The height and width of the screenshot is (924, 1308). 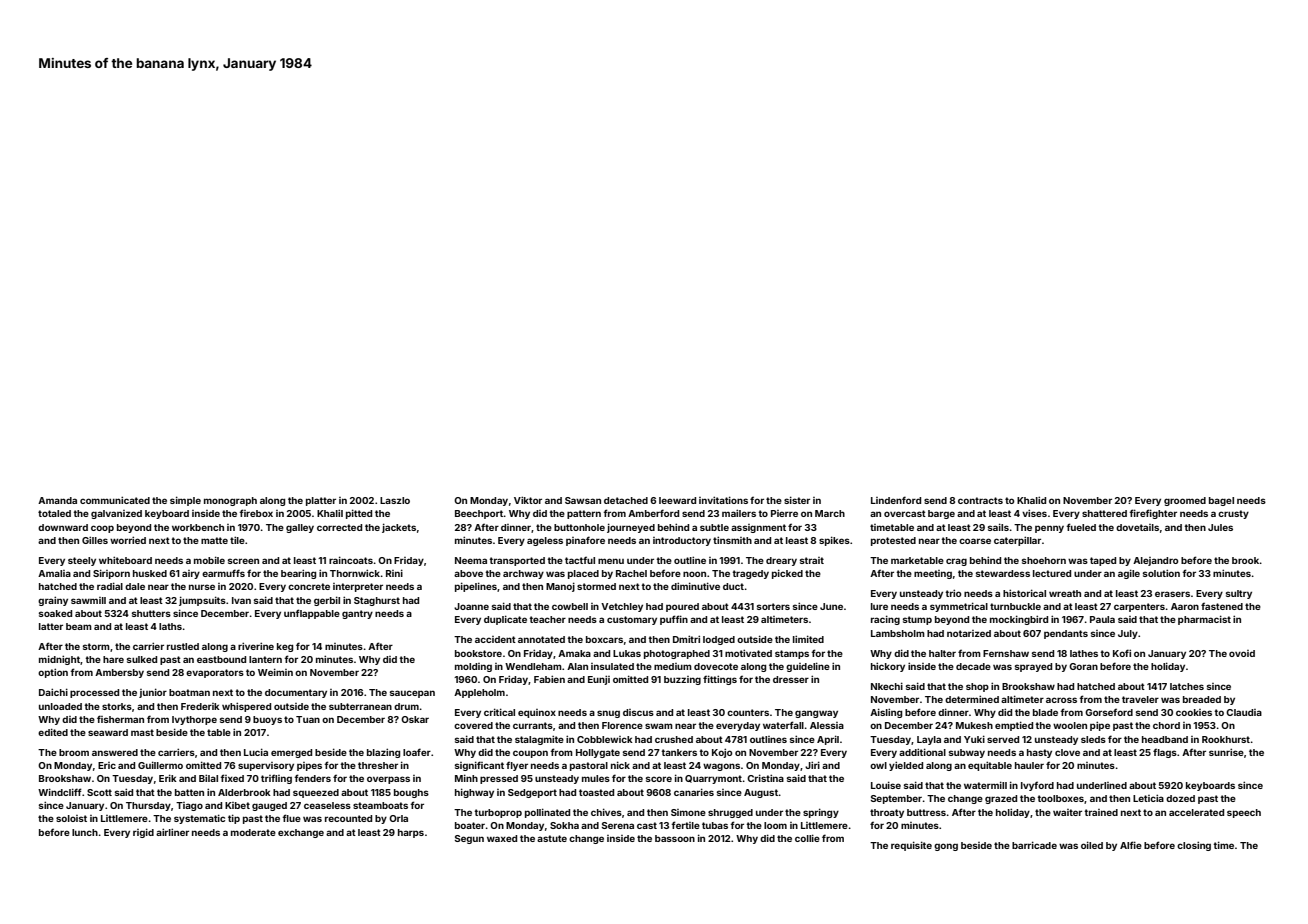 What do you see at coordinates (60, 792) in the screenshot?
I see `Windcliff` at bounding box center [60, 792].
